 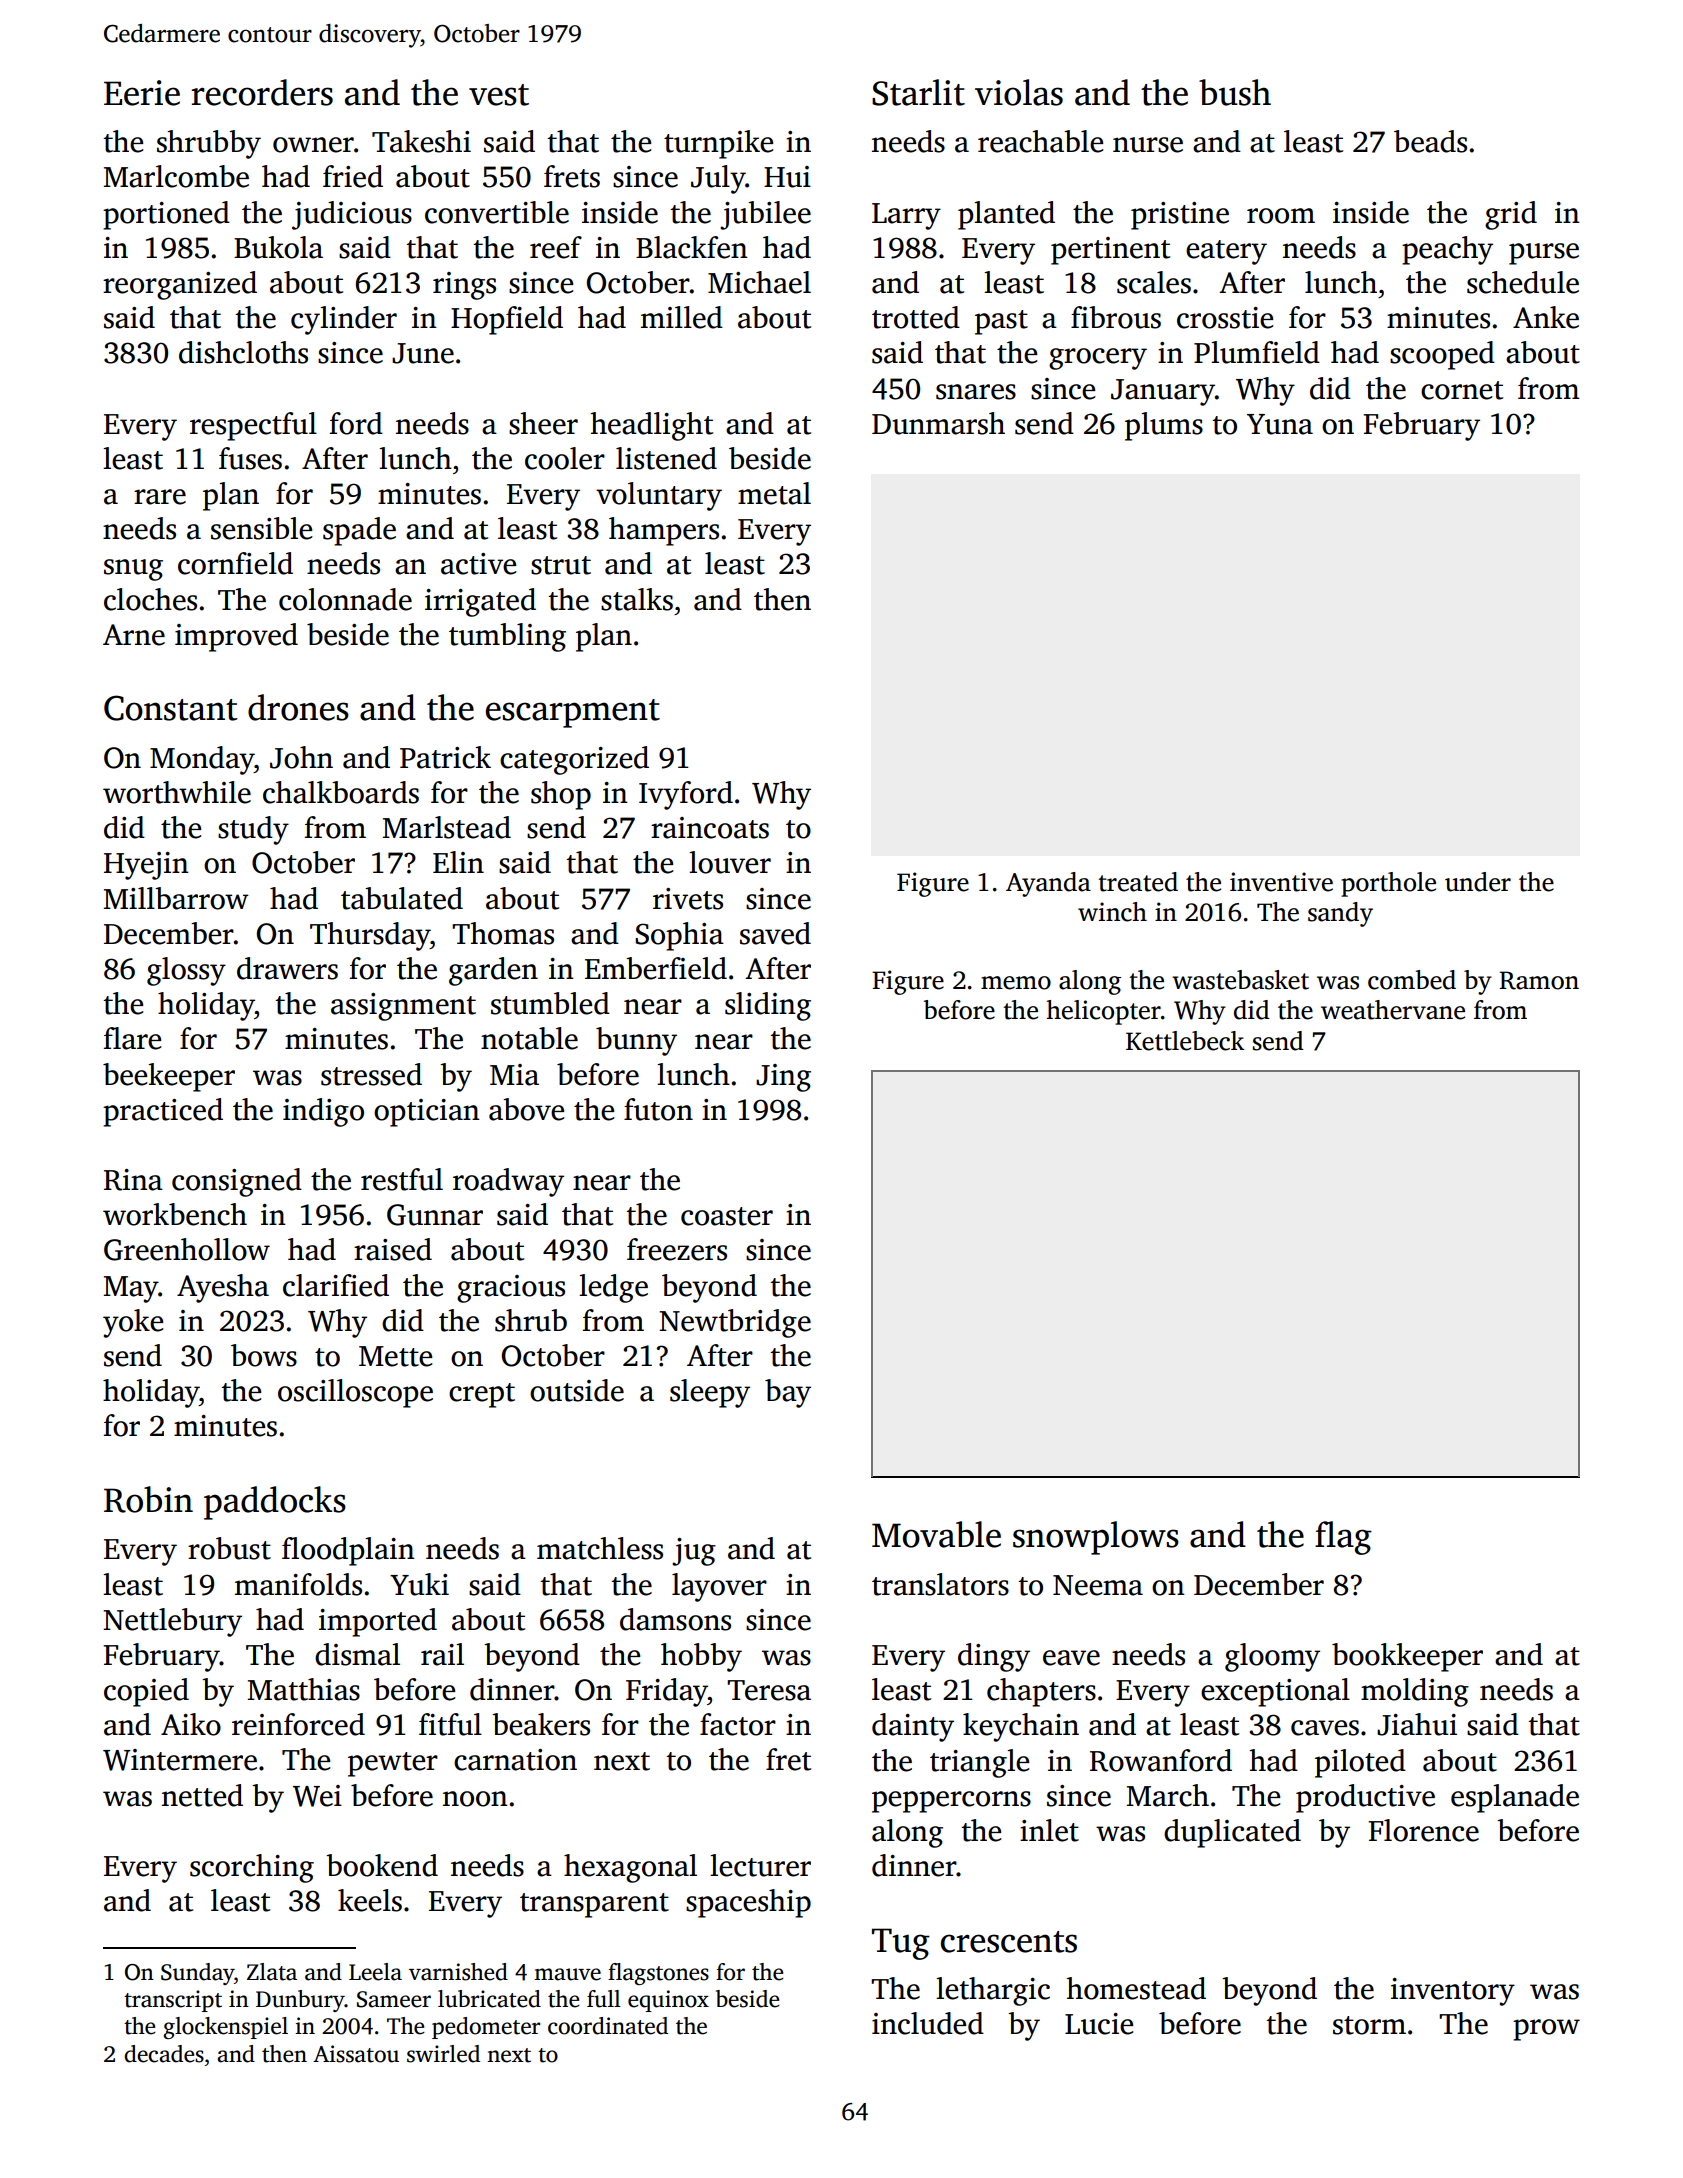 What do you see at coordinates (300, 2001) in the image?
I see `Dunbury` at bounding box center [300, 2001].
